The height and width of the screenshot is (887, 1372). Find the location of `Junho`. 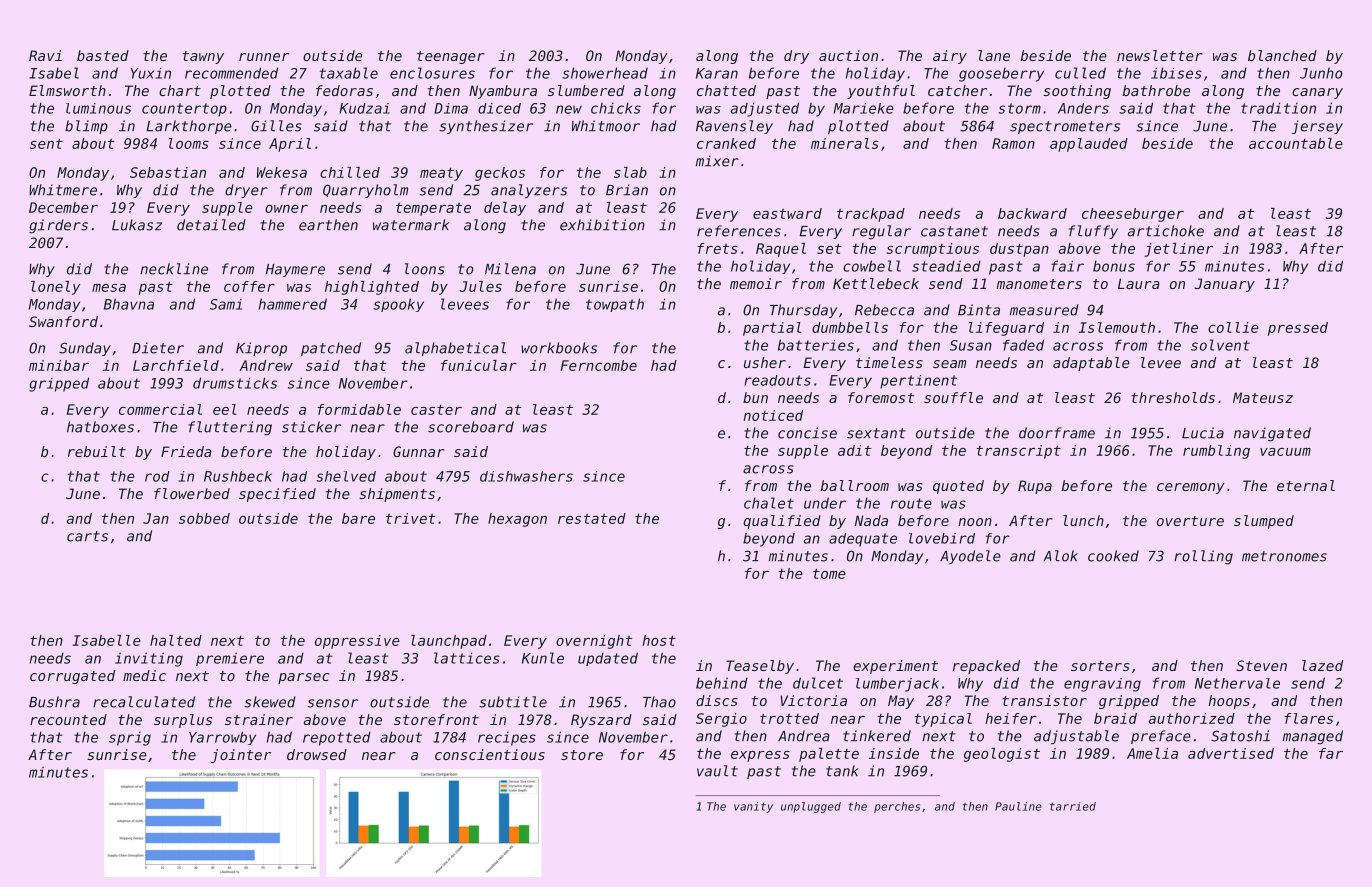

Junho is located at coordinates (1321, 73).
